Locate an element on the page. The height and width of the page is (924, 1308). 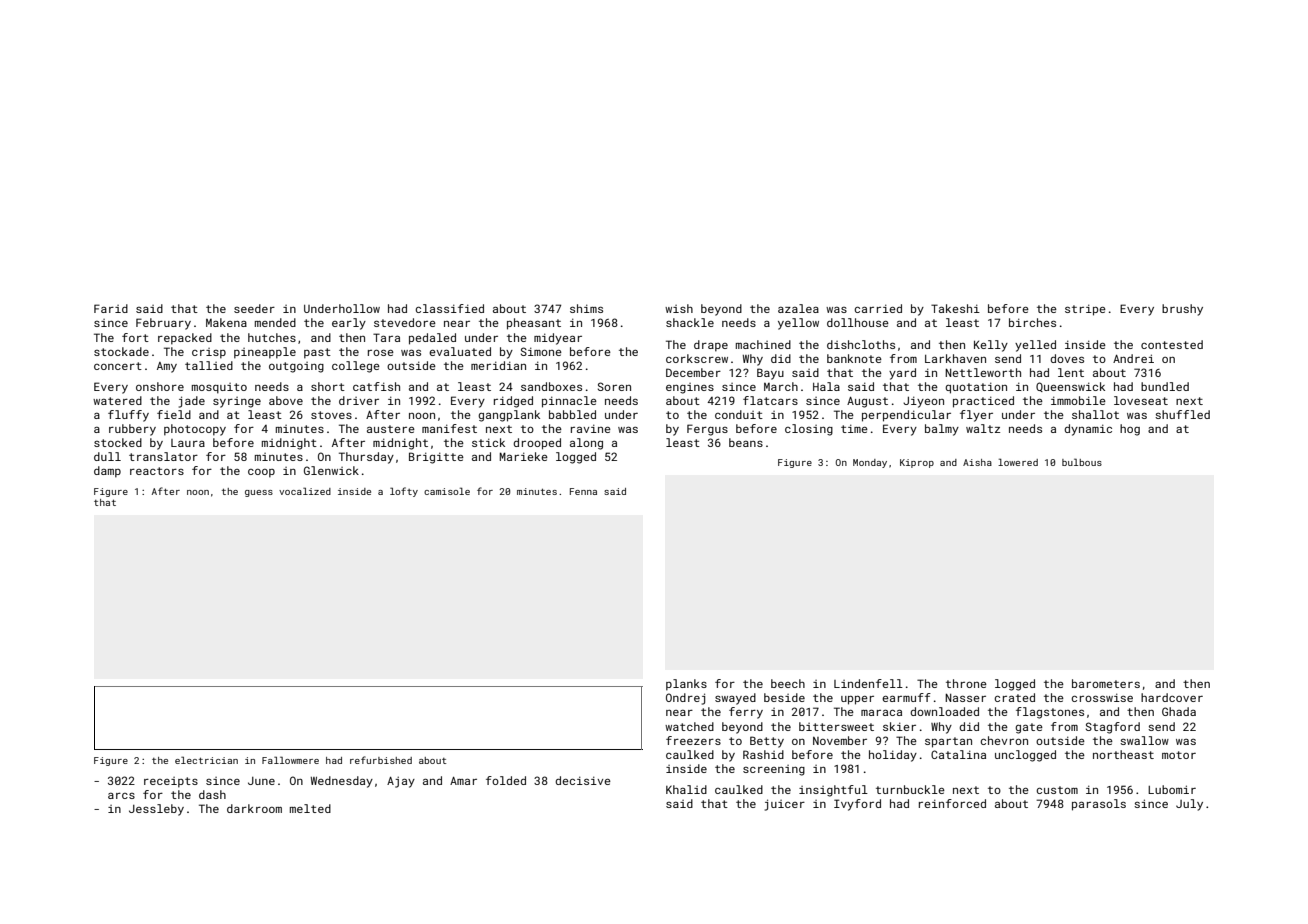
corkscrew is located at coordinates (697, 358).
